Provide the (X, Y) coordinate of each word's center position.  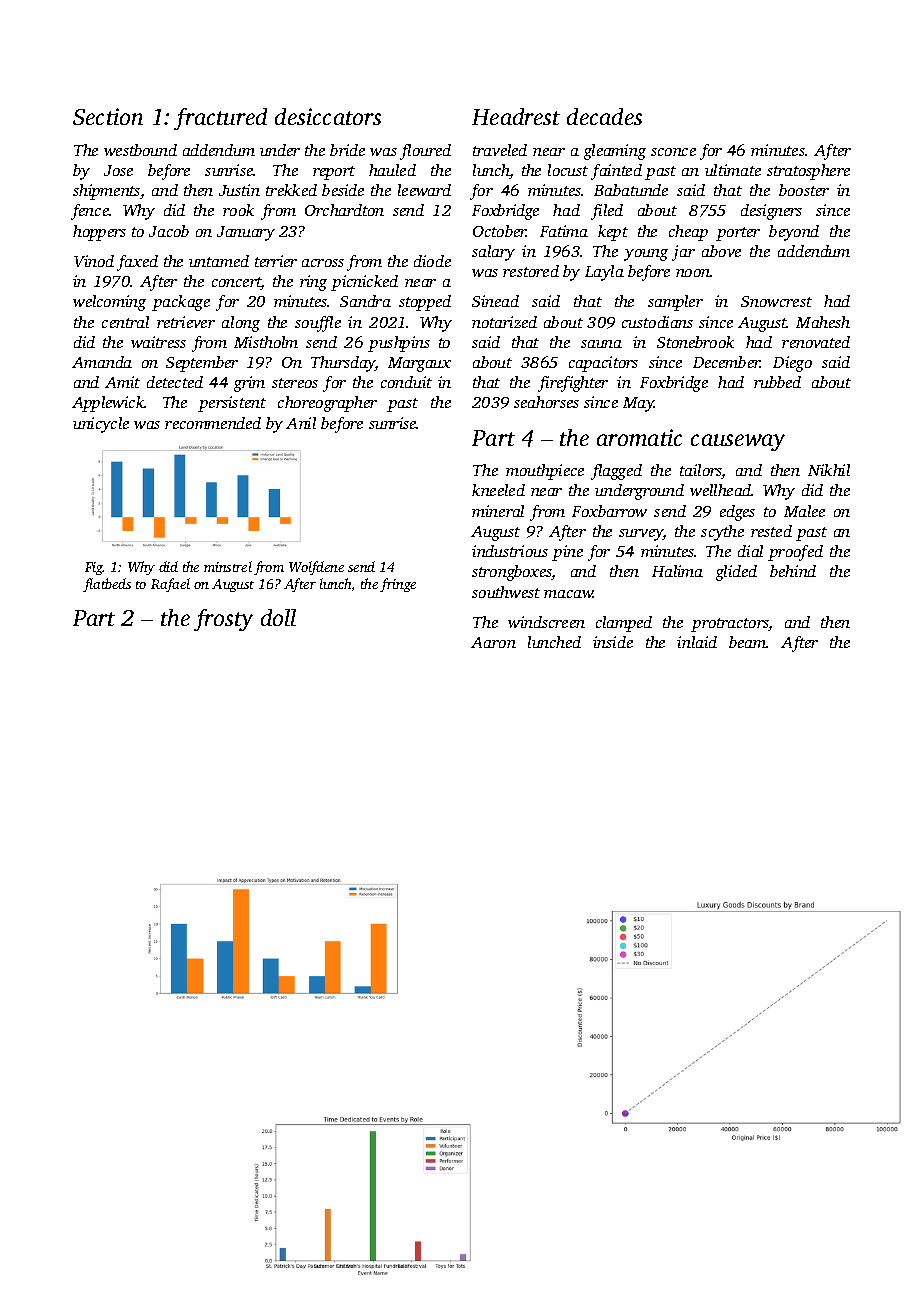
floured (425, 152)
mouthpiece (545, 472)
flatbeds (107, 585)
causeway (738, 442)
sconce (673, 152)
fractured (220, 119)
